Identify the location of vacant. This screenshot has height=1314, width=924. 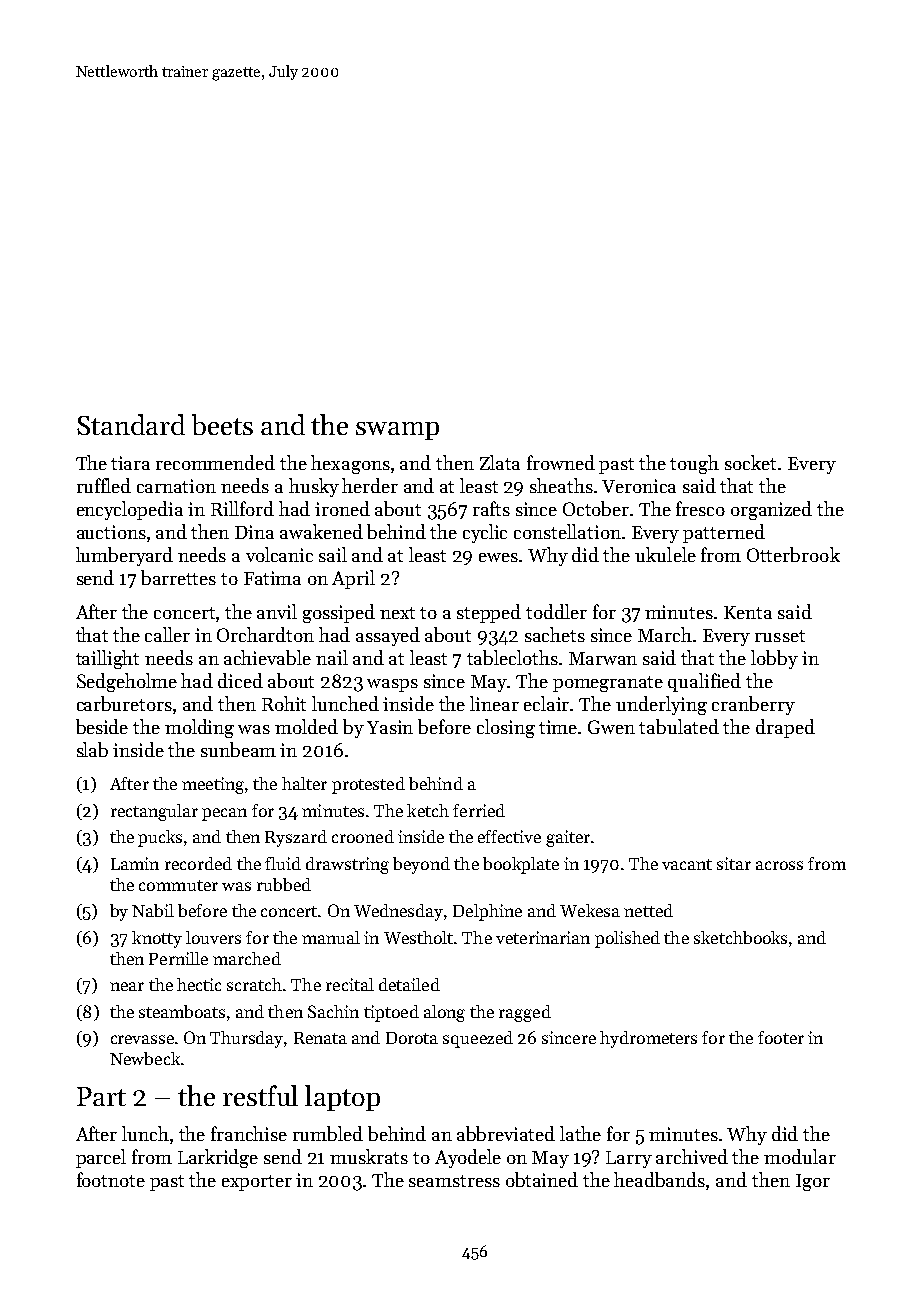
(687, 864).
